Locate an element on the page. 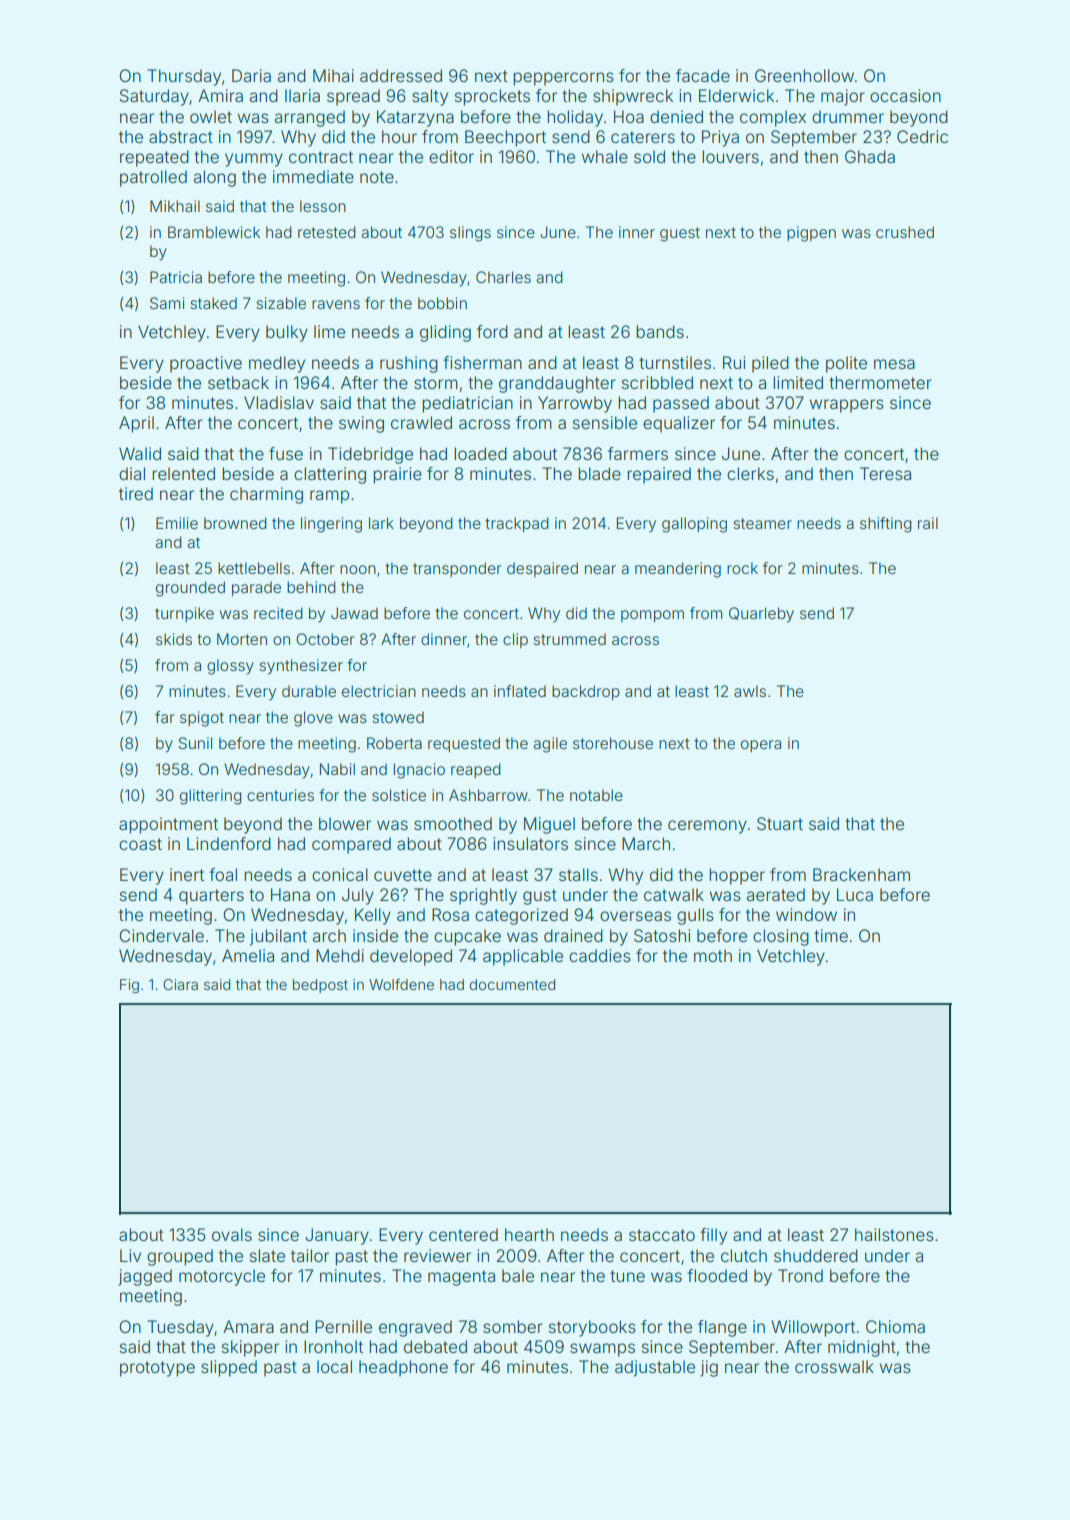  loaded is located at coordinates (480, 453).
